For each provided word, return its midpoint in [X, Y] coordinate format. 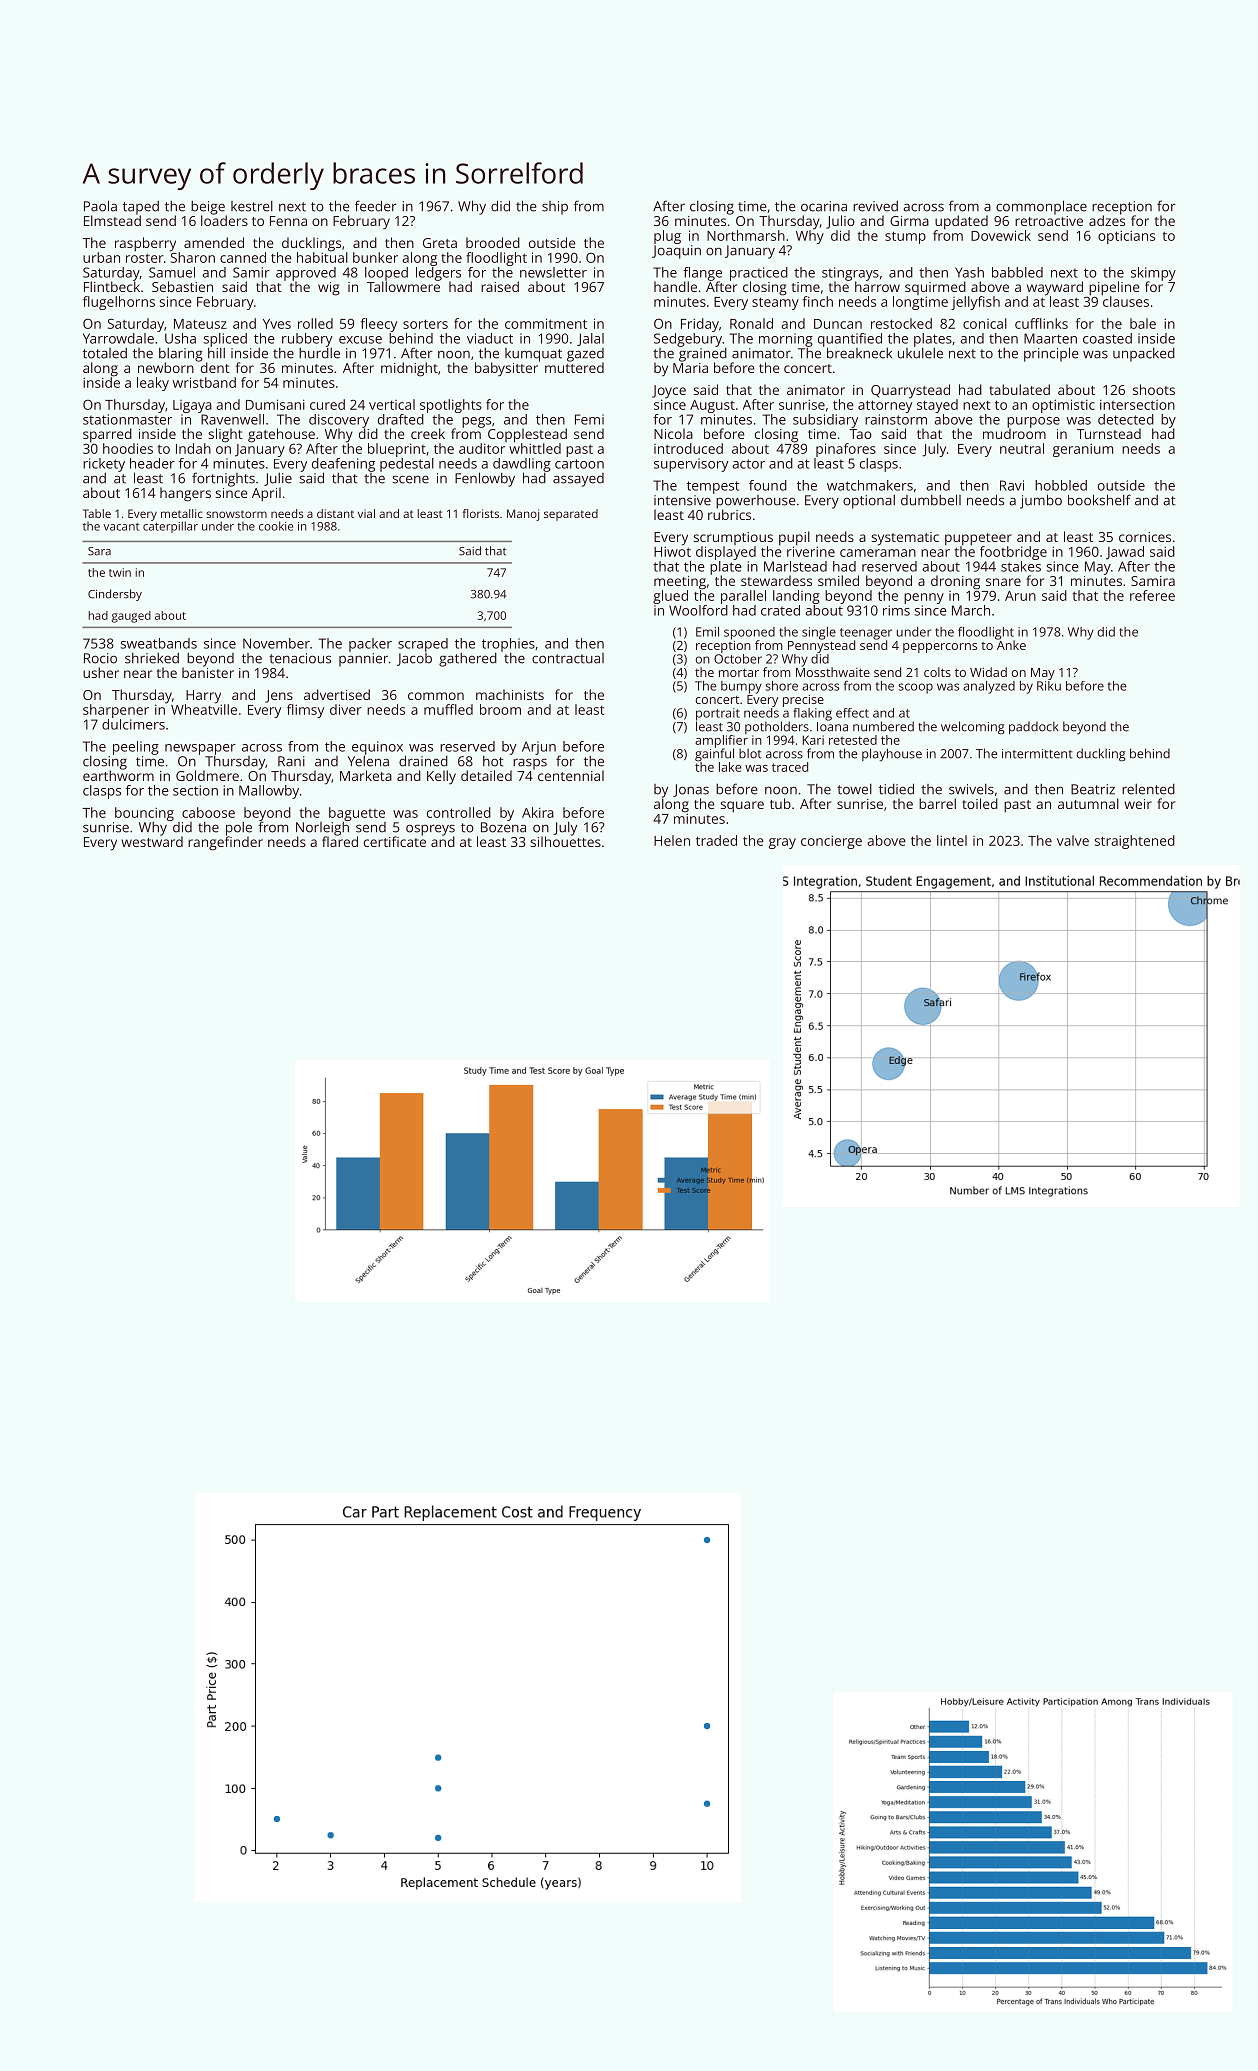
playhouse [892, 755]
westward [152, 841]
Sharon [193, 257]
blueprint [397, 450]
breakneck [859, 353]
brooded [493, 242]
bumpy [741, 687]
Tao [860, 434]
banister [208, 672]
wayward [1055, 288]
